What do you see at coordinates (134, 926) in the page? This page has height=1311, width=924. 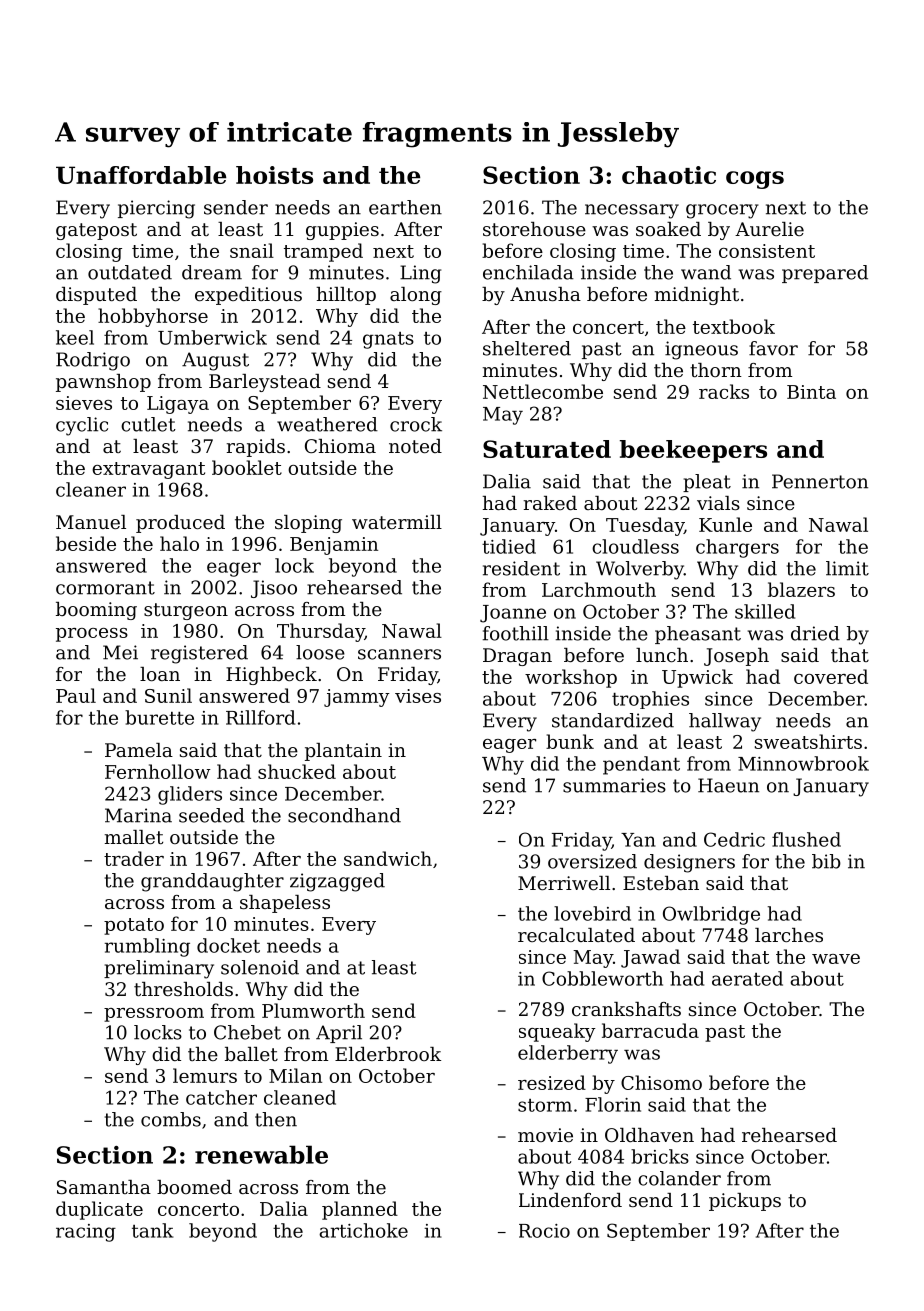 I see `potato` at bounding box center [134, 926].
